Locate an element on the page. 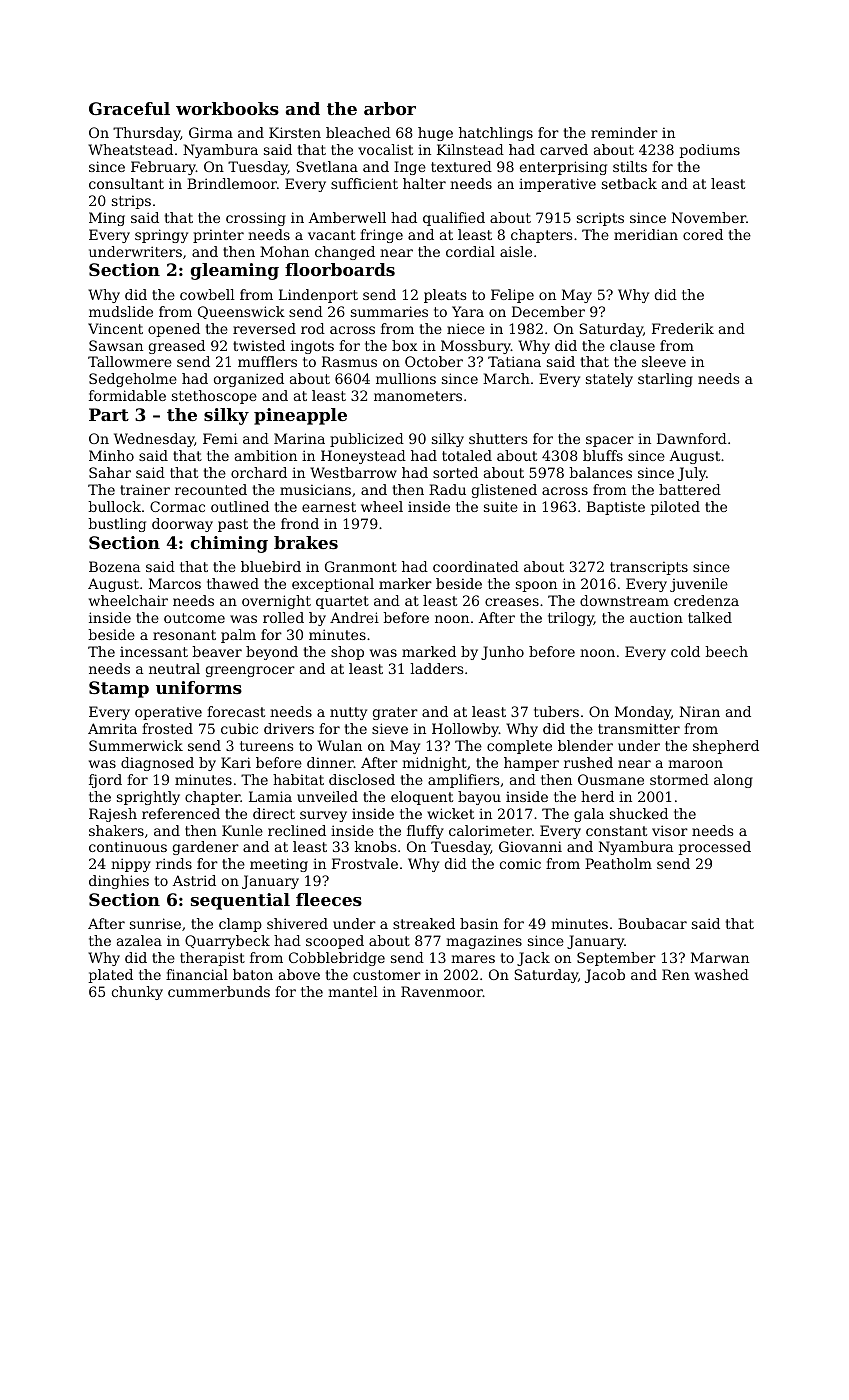 This page has width=849, height=1400. printer is located at coordinates (218, 236).
